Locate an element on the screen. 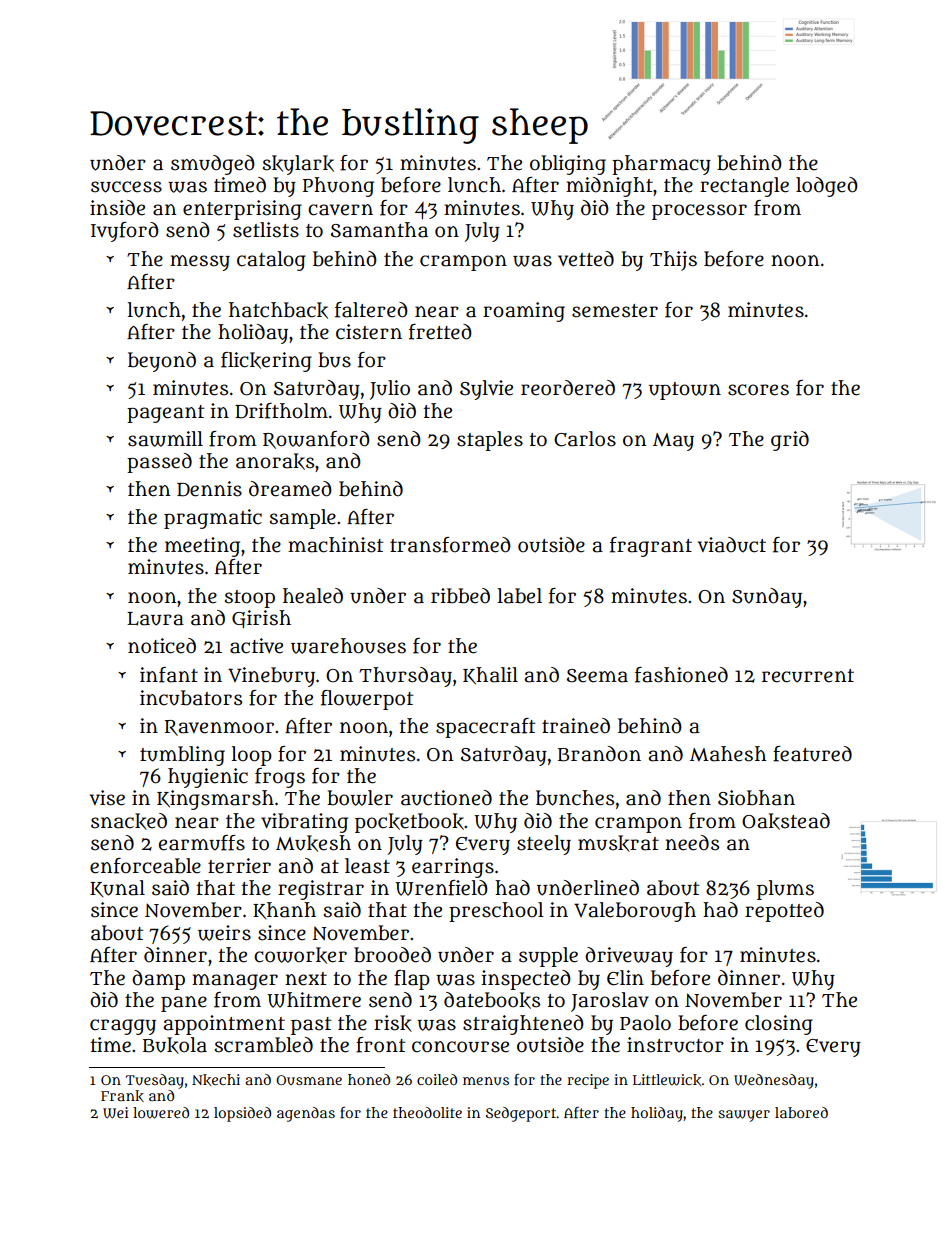 Image resolution: width=952 pixels, height=1233 pixels. processor is located at coordinates (699, 212).
